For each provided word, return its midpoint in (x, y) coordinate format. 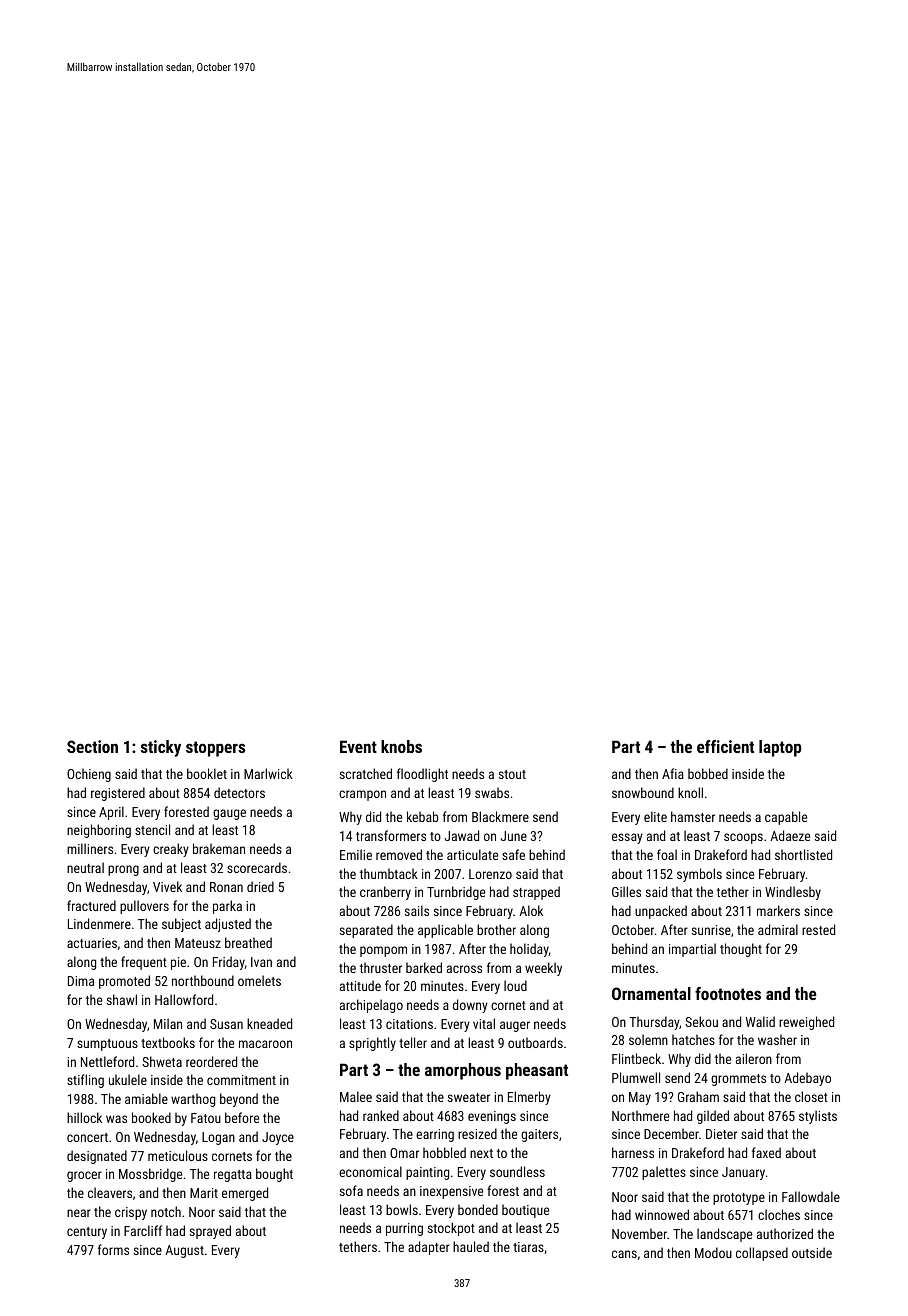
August (184, 1251)
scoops (743, 838)
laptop (780, 748)
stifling (85, 1081)
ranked (381, 1115)
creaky (171, 850)
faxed (766, 1152)
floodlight (422, 775)
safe (513, 854)
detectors (239, 792)
